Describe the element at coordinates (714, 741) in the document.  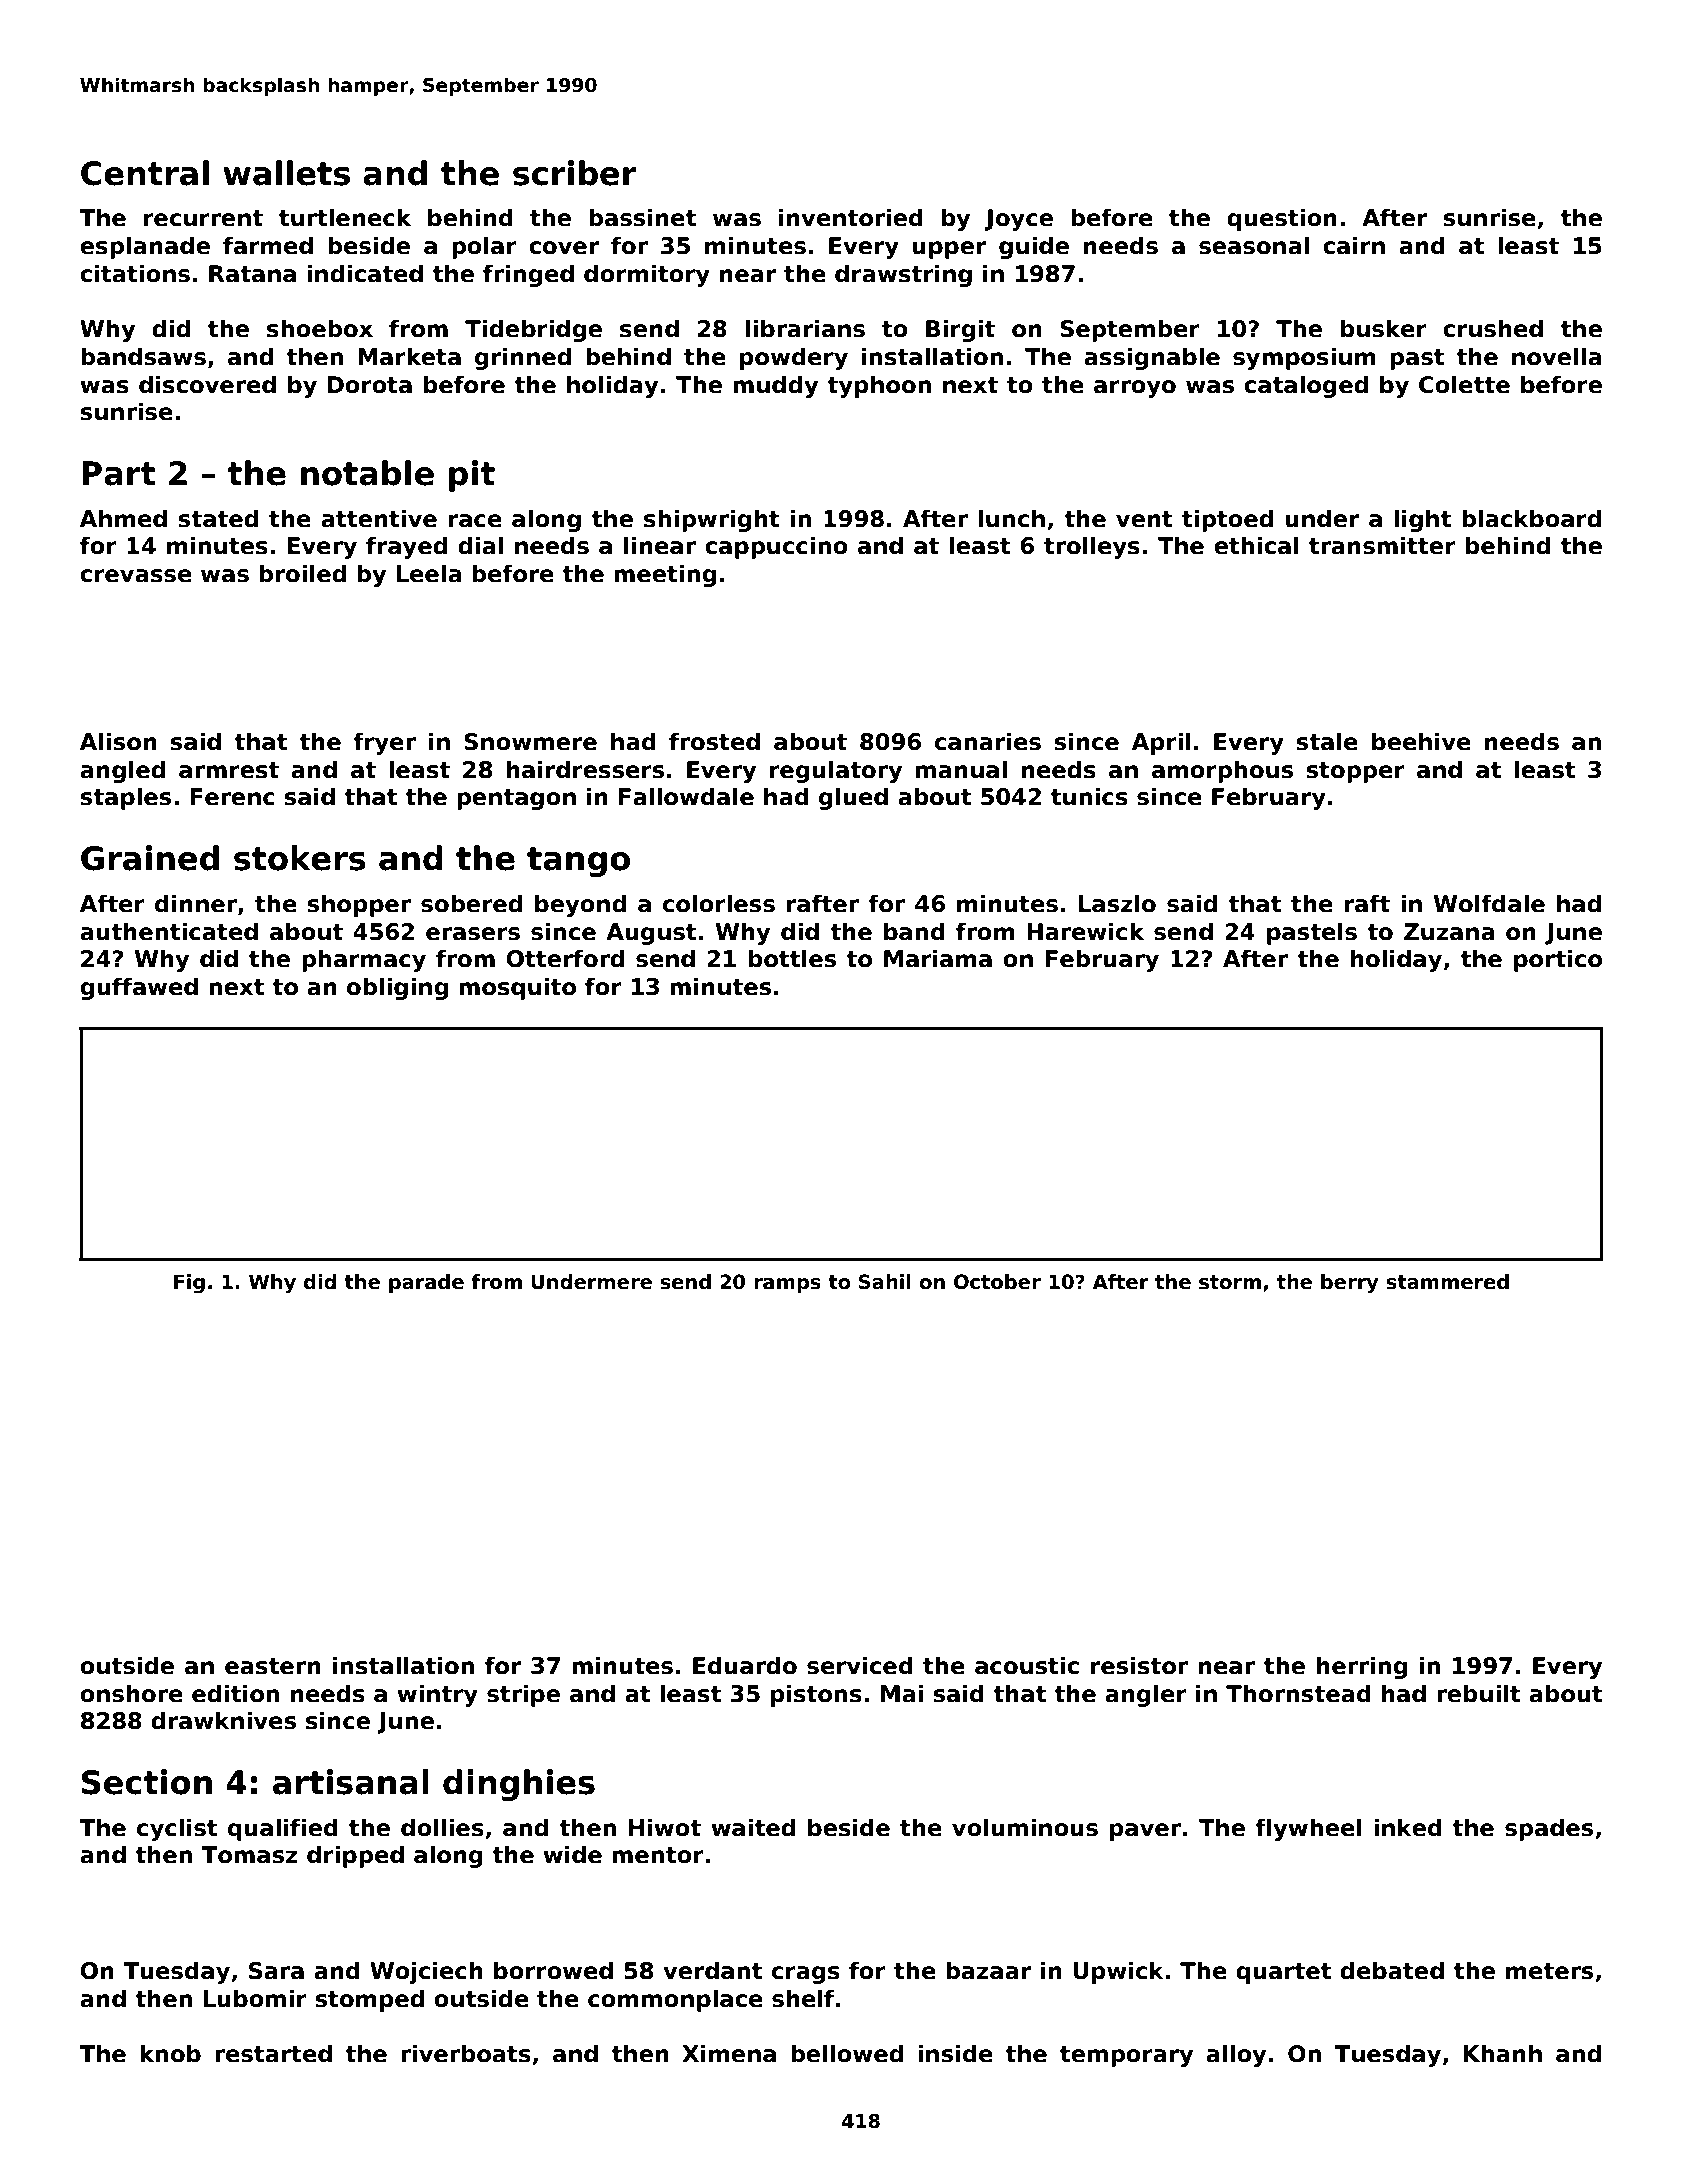
I see `frosted` at that location.
